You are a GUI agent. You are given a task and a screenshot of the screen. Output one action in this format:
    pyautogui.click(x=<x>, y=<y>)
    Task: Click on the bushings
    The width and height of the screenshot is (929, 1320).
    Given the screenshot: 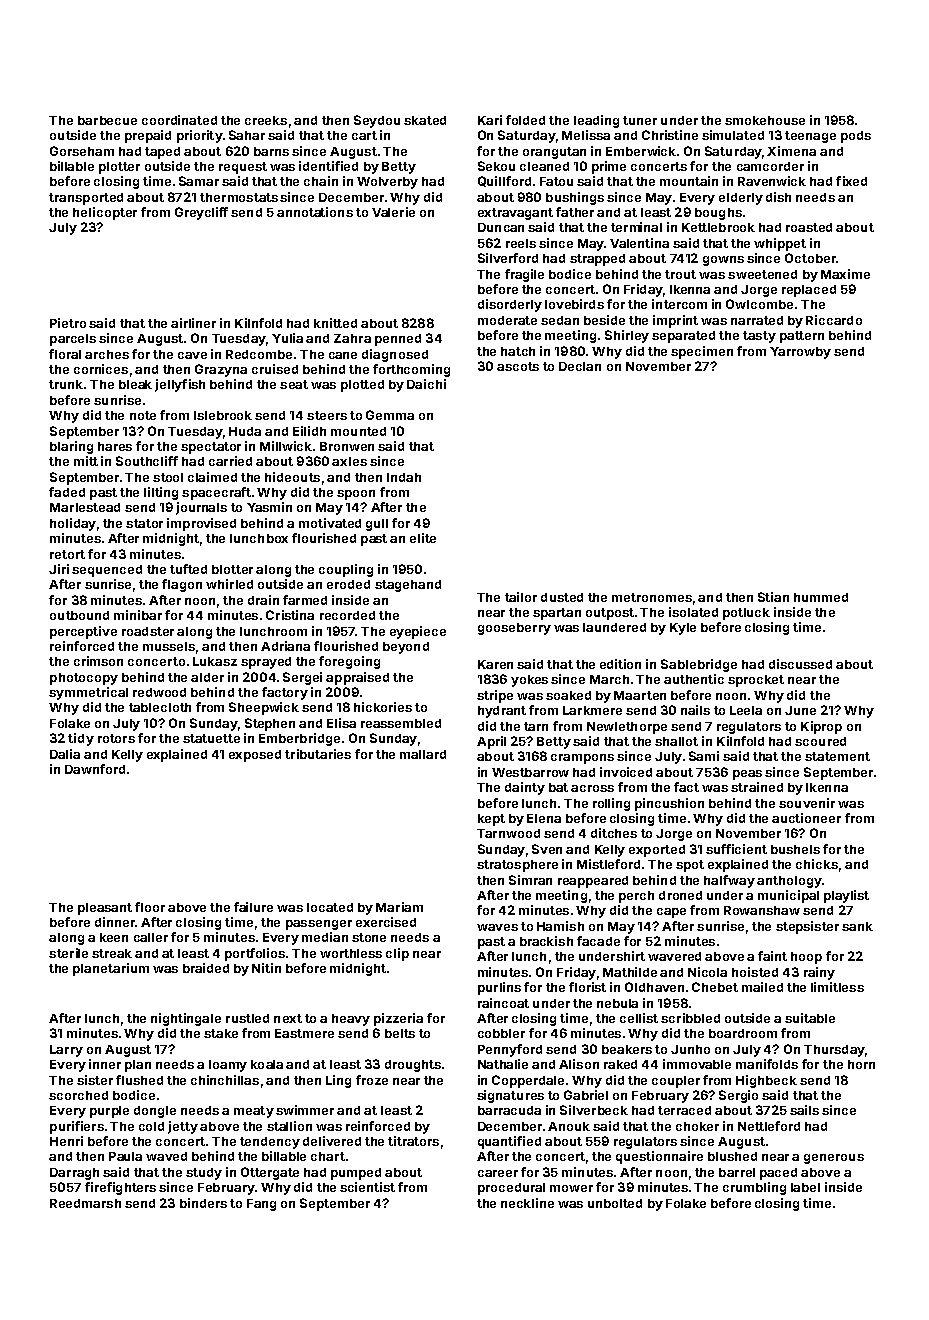 What is the action you would take?
    pyautogui.click(x=575, y=198)
